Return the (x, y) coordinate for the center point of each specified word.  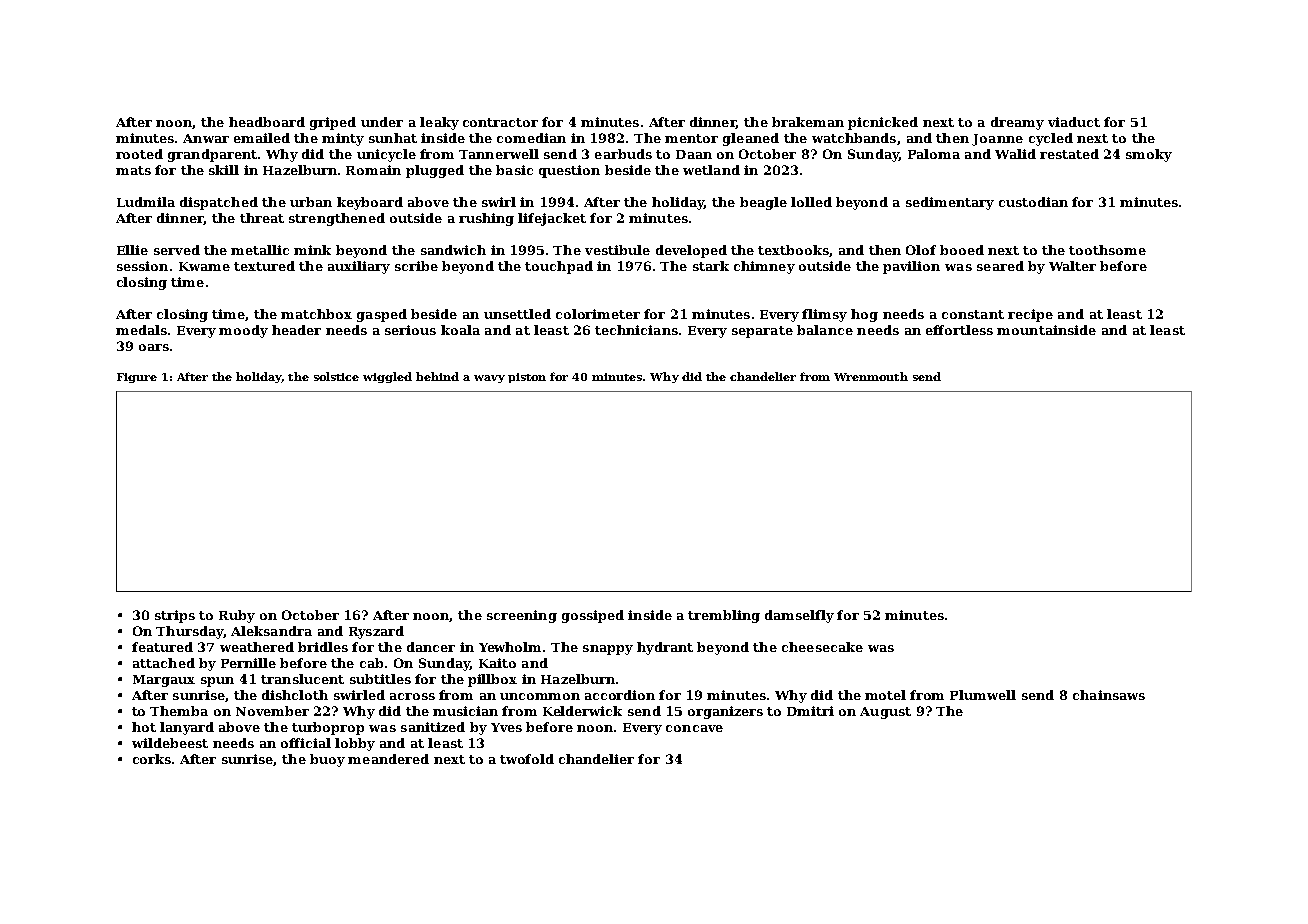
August (885, 713)
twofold (527, 759)
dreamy (1017, 123)
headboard (267, 122)
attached (164, 663)
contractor (500, 122)
